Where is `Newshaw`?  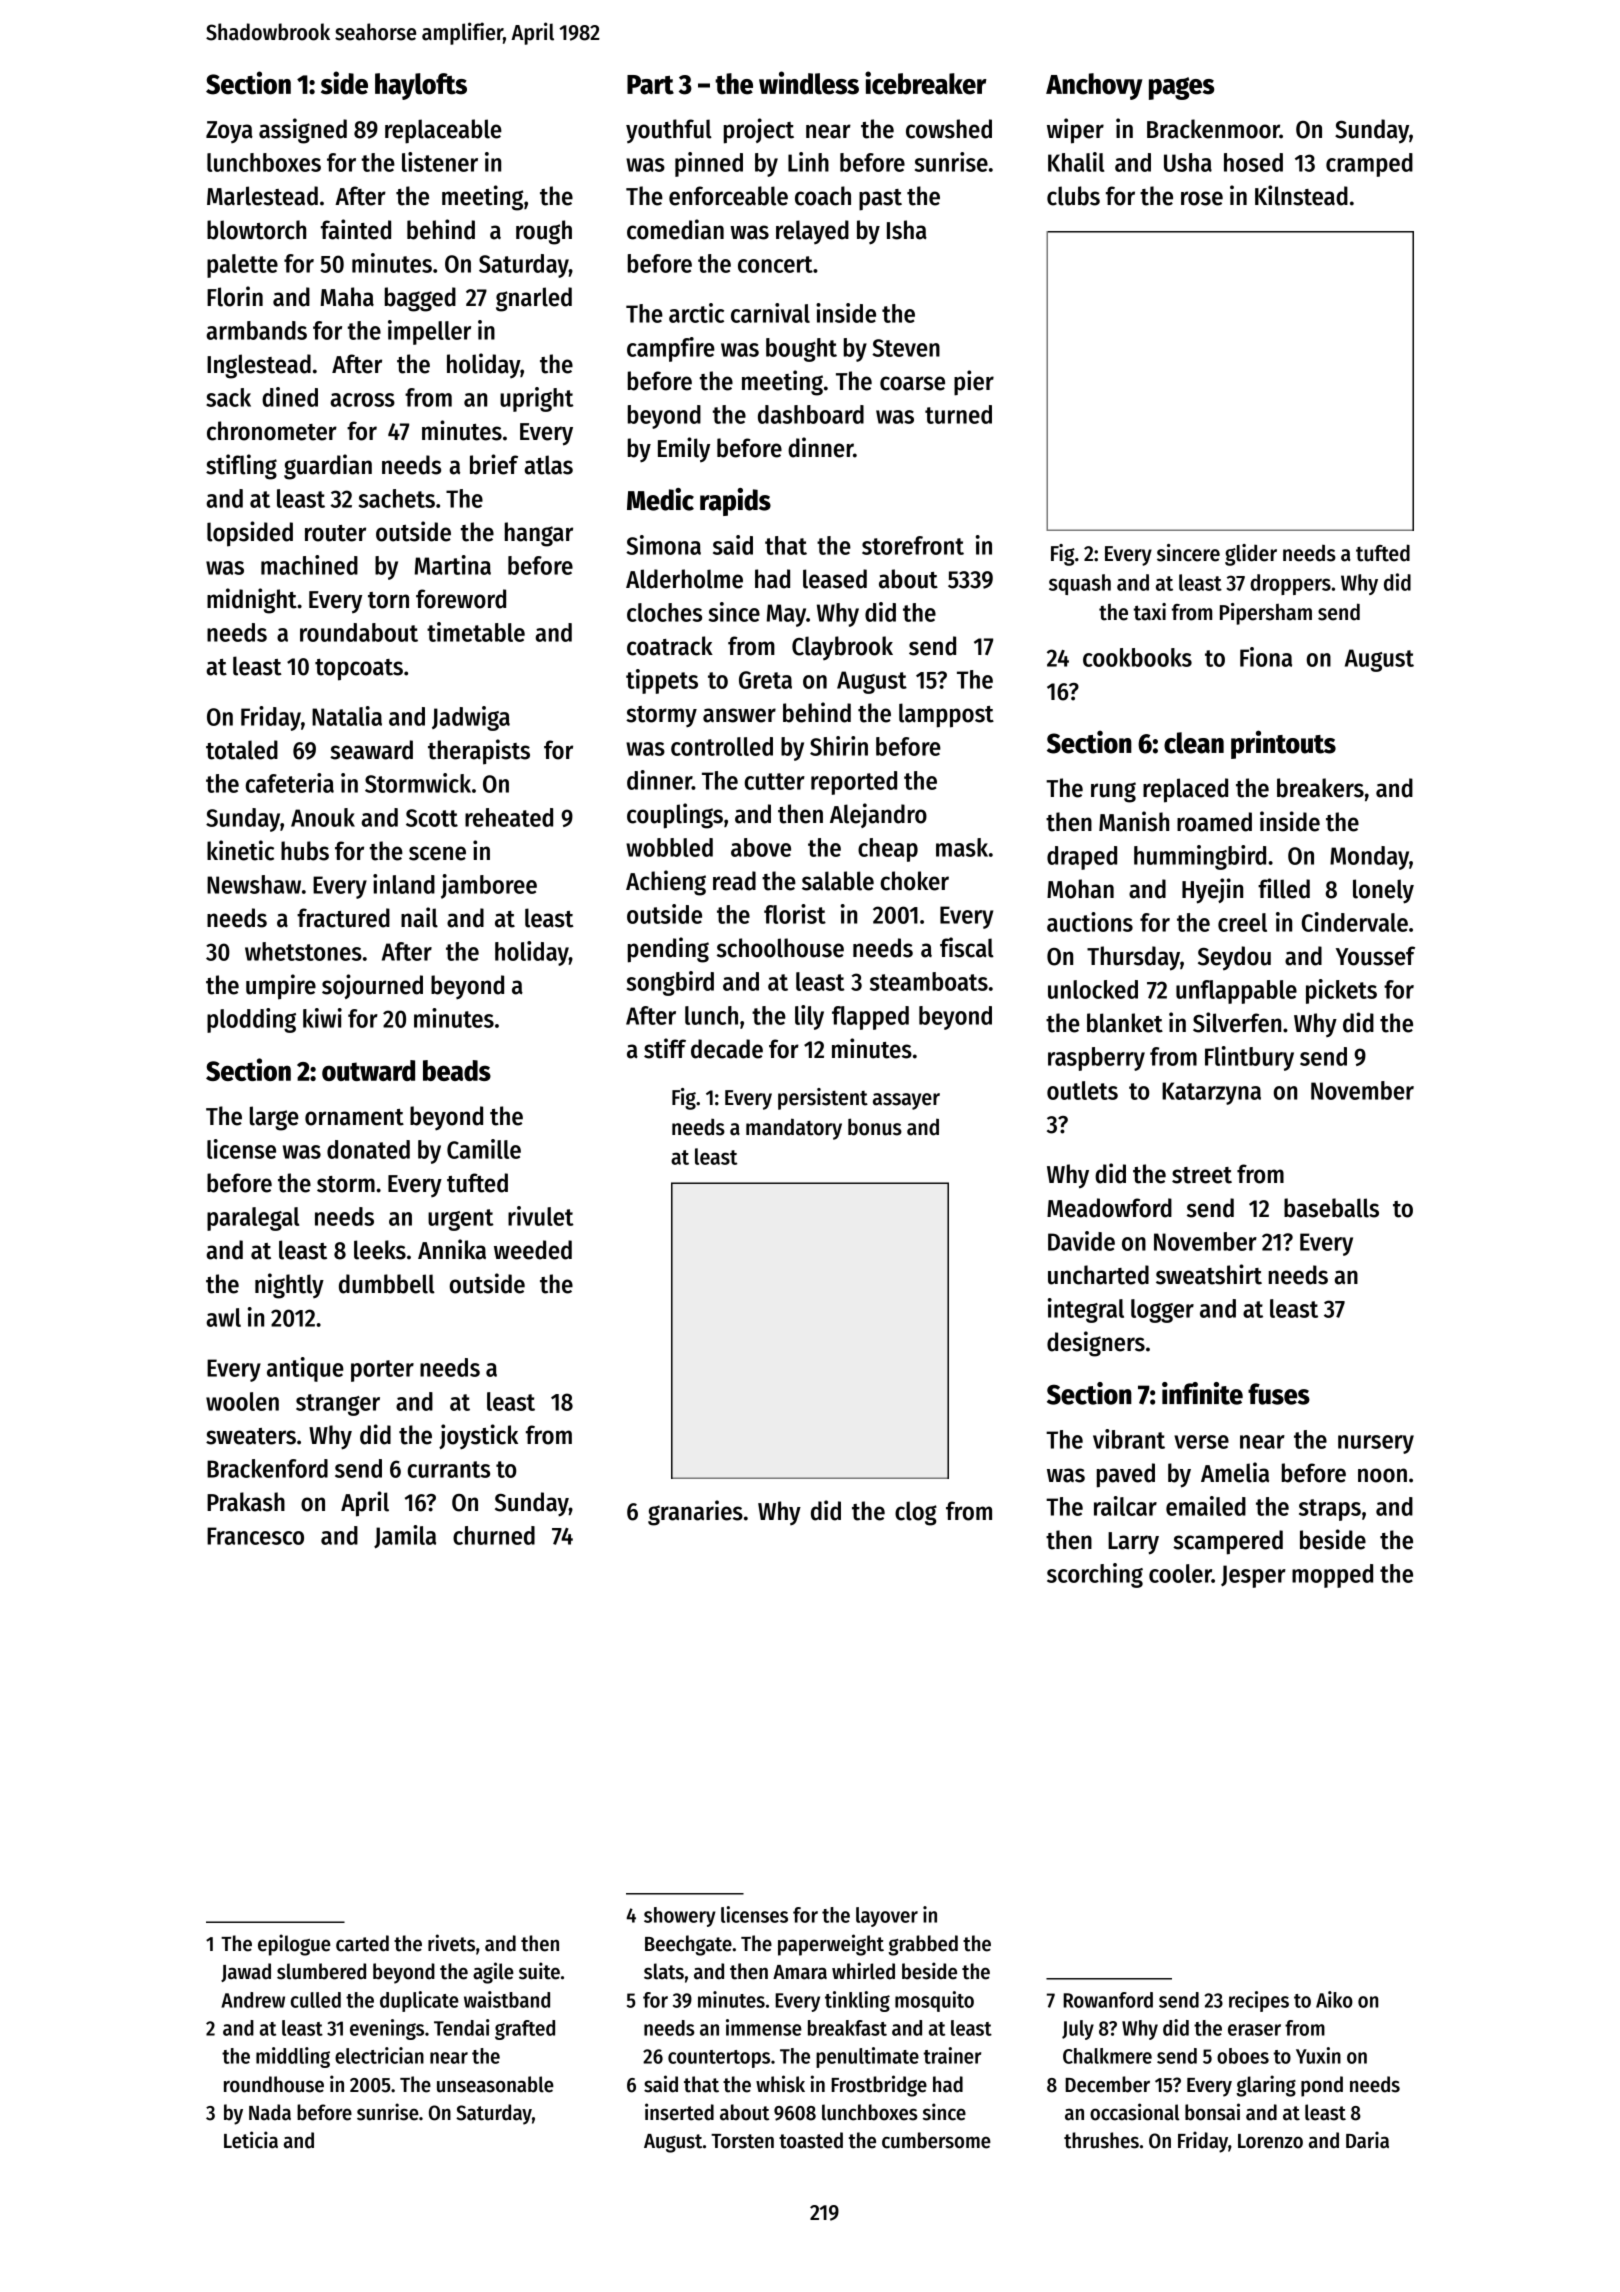 Newshaw is located at coordinates (254, 884).
